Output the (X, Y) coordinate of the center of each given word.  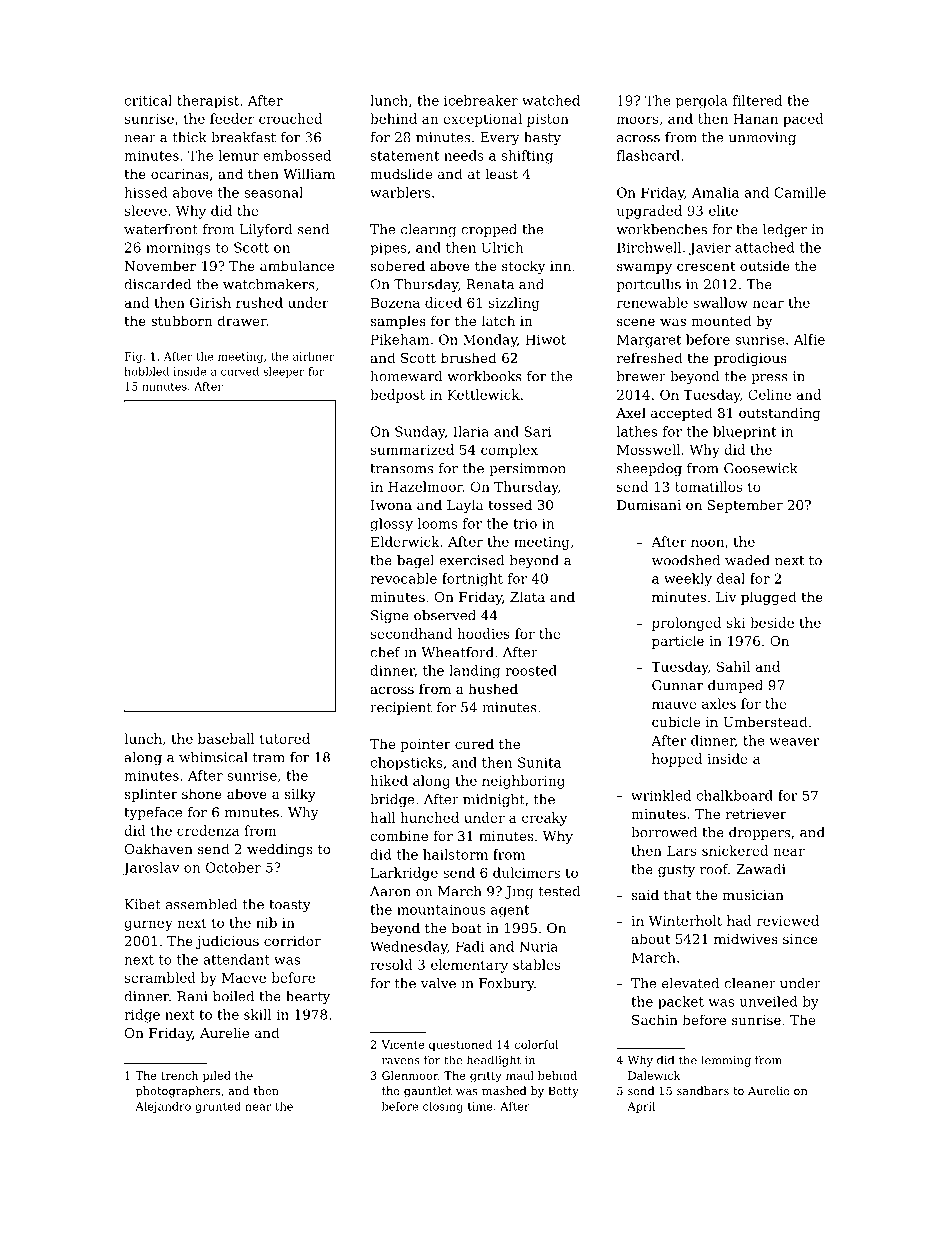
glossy (391, 525)
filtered (757, 100)
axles (719, 703)
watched (551, 100)
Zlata (527, 596)
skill (257, 1014)
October (233, 867)
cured (474, 743)
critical (148, 100)
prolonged (686, 624)
